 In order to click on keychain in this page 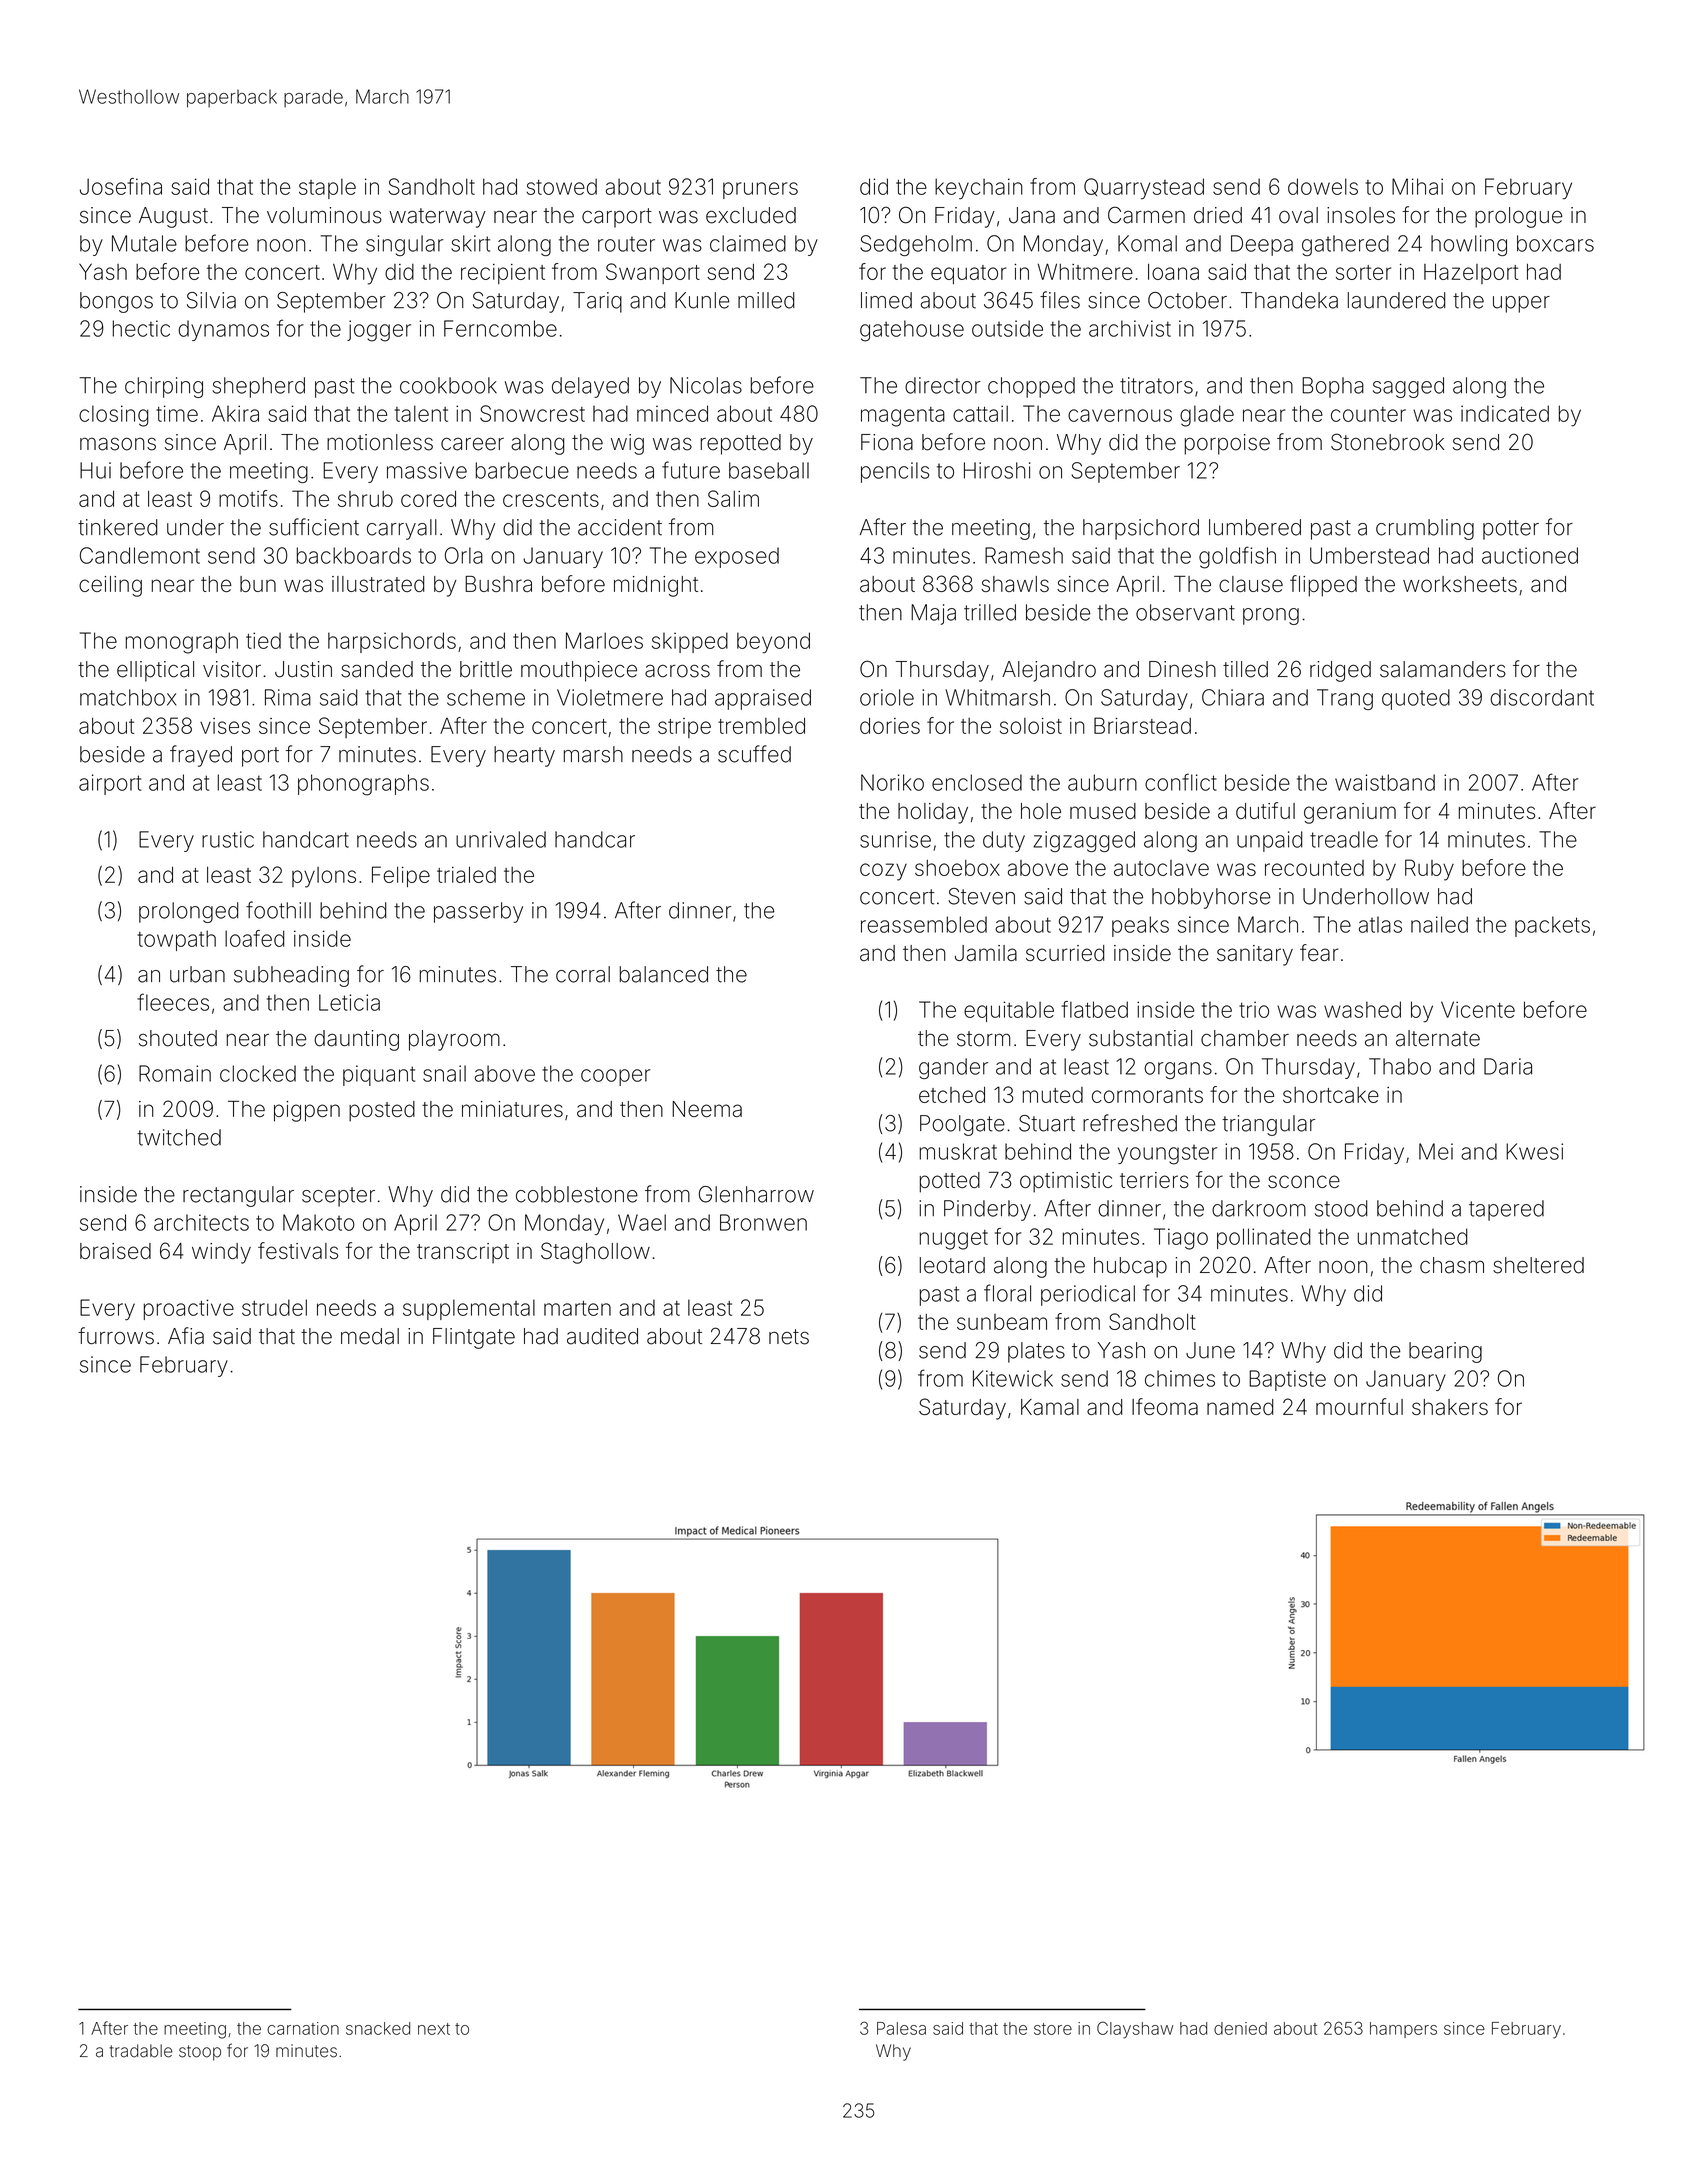, I will do `click(979, 189)`.
